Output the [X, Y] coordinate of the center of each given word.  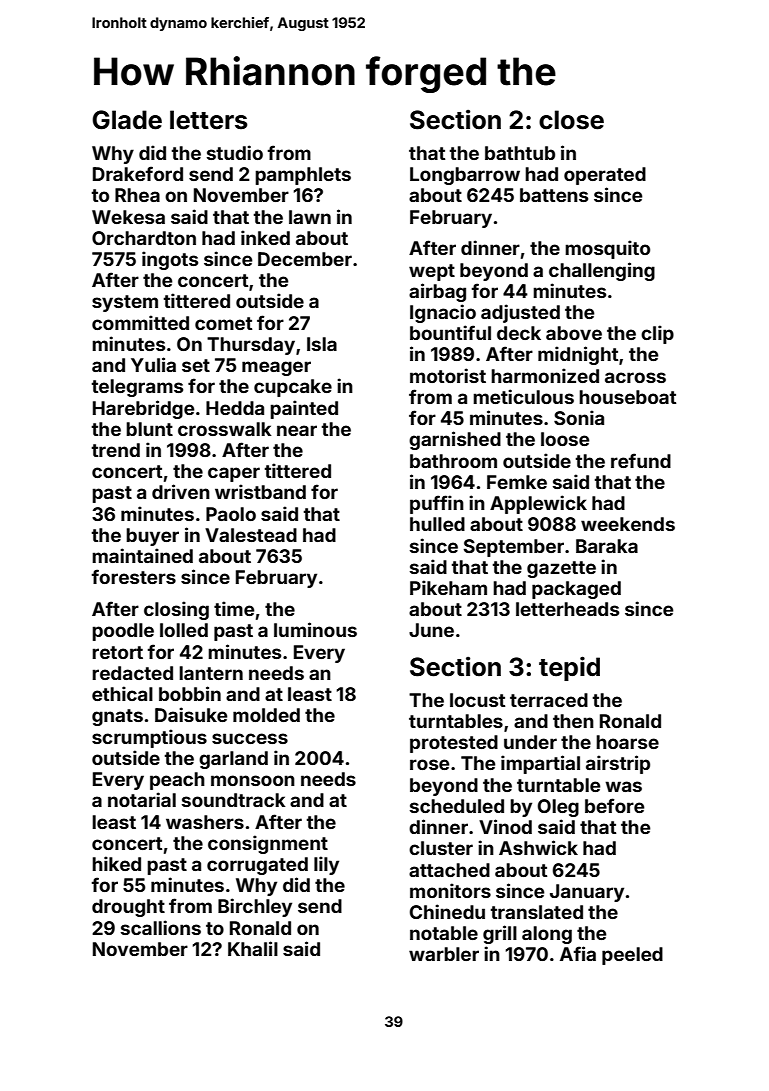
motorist [448, 375]
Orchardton [144, 238]
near [297, 430]
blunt [149, 429]
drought [128, 908]
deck [519, 333]
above [574, 333]
